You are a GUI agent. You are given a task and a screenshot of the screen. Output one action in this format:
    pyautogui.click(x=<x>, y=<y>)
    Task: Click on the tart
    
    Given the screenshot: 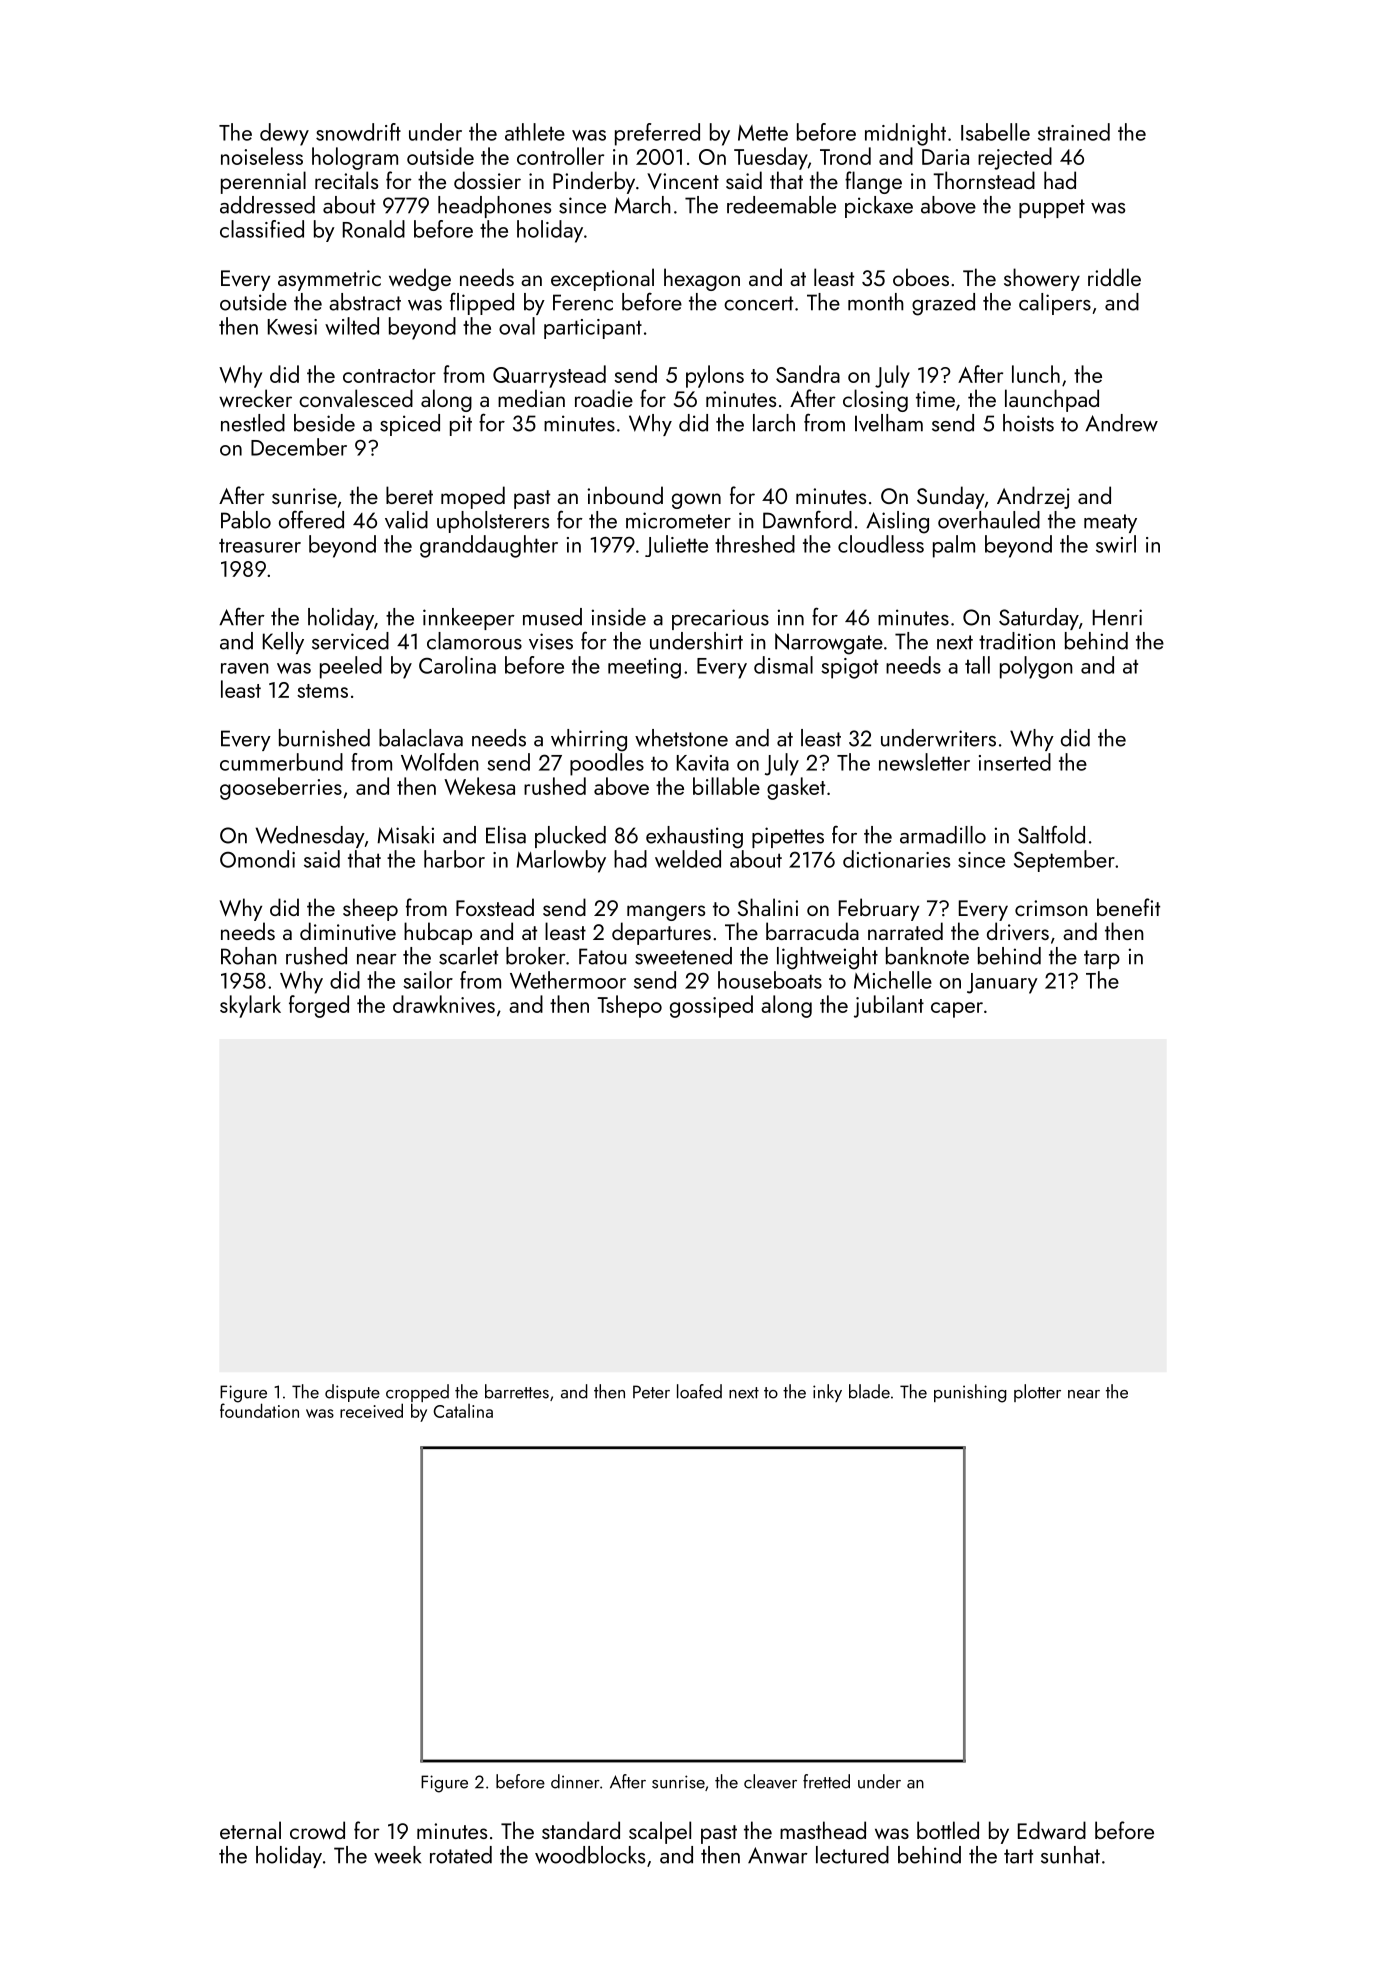 What is the action you would take?
    pyautogui.click(x=1018, y=1856)
